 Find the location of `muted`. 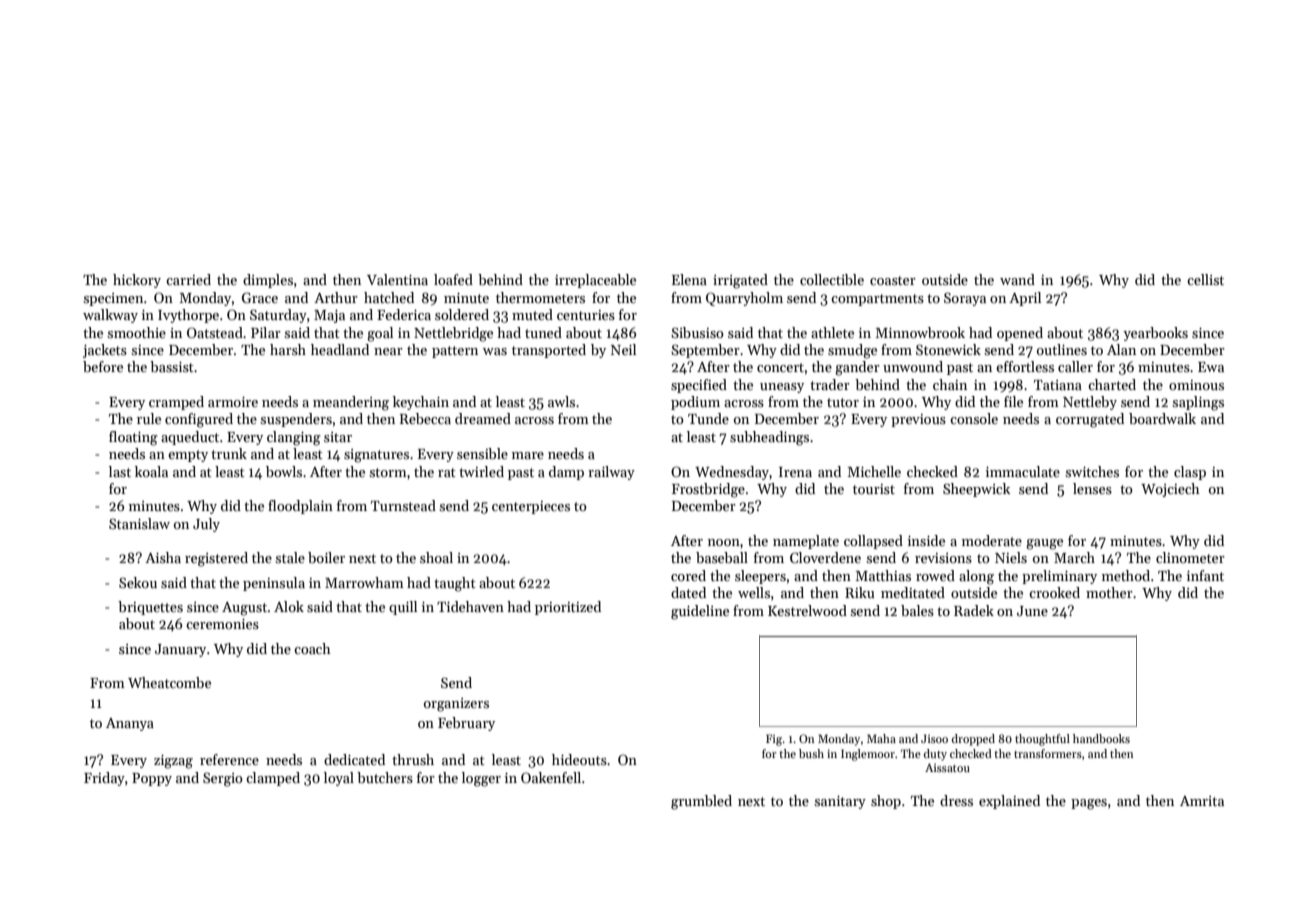

muted is located at coordinates (532, 314).
